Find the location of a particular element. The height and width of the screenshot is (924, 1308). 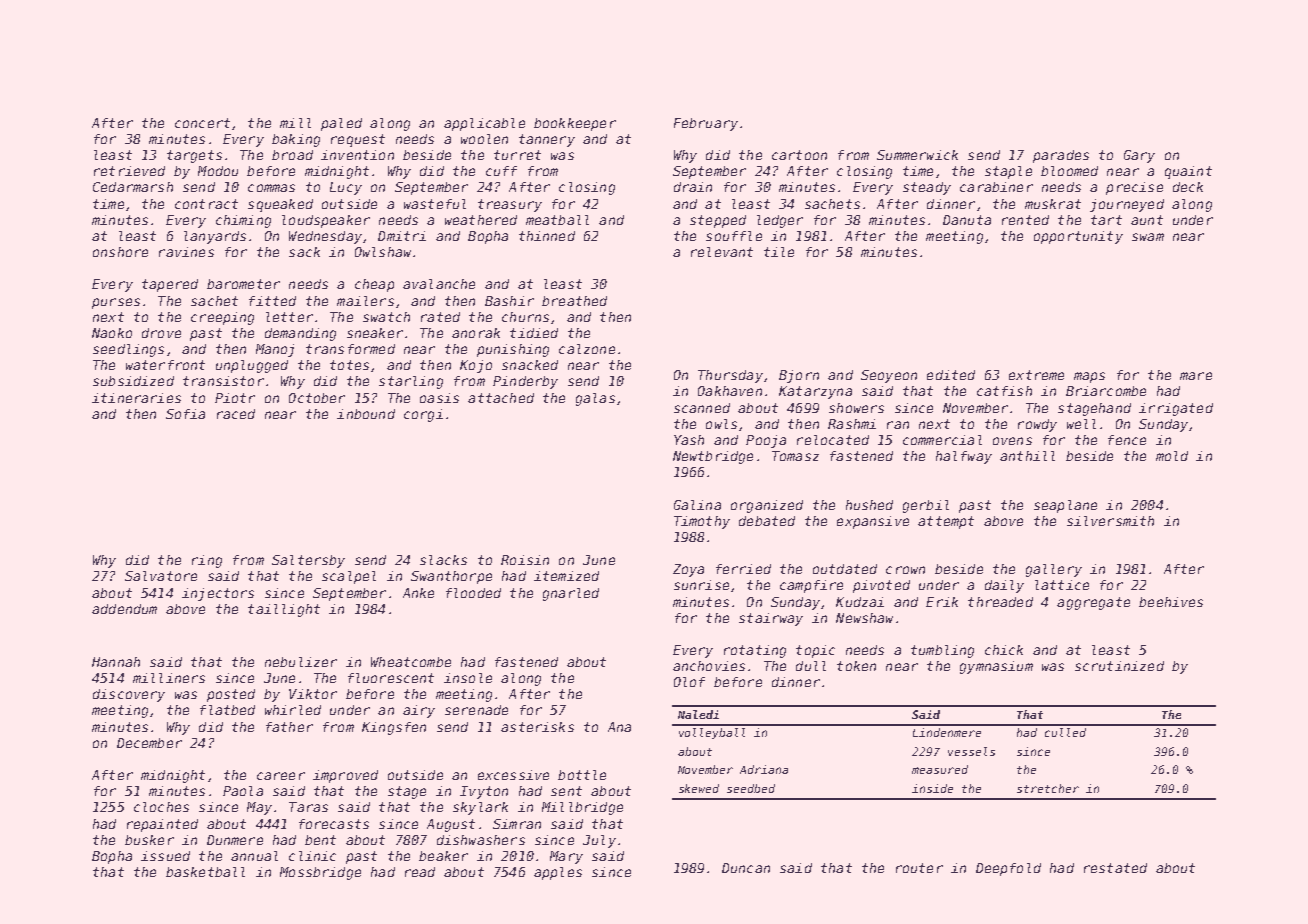

fluorescent is located at coordinates (391, 678).
